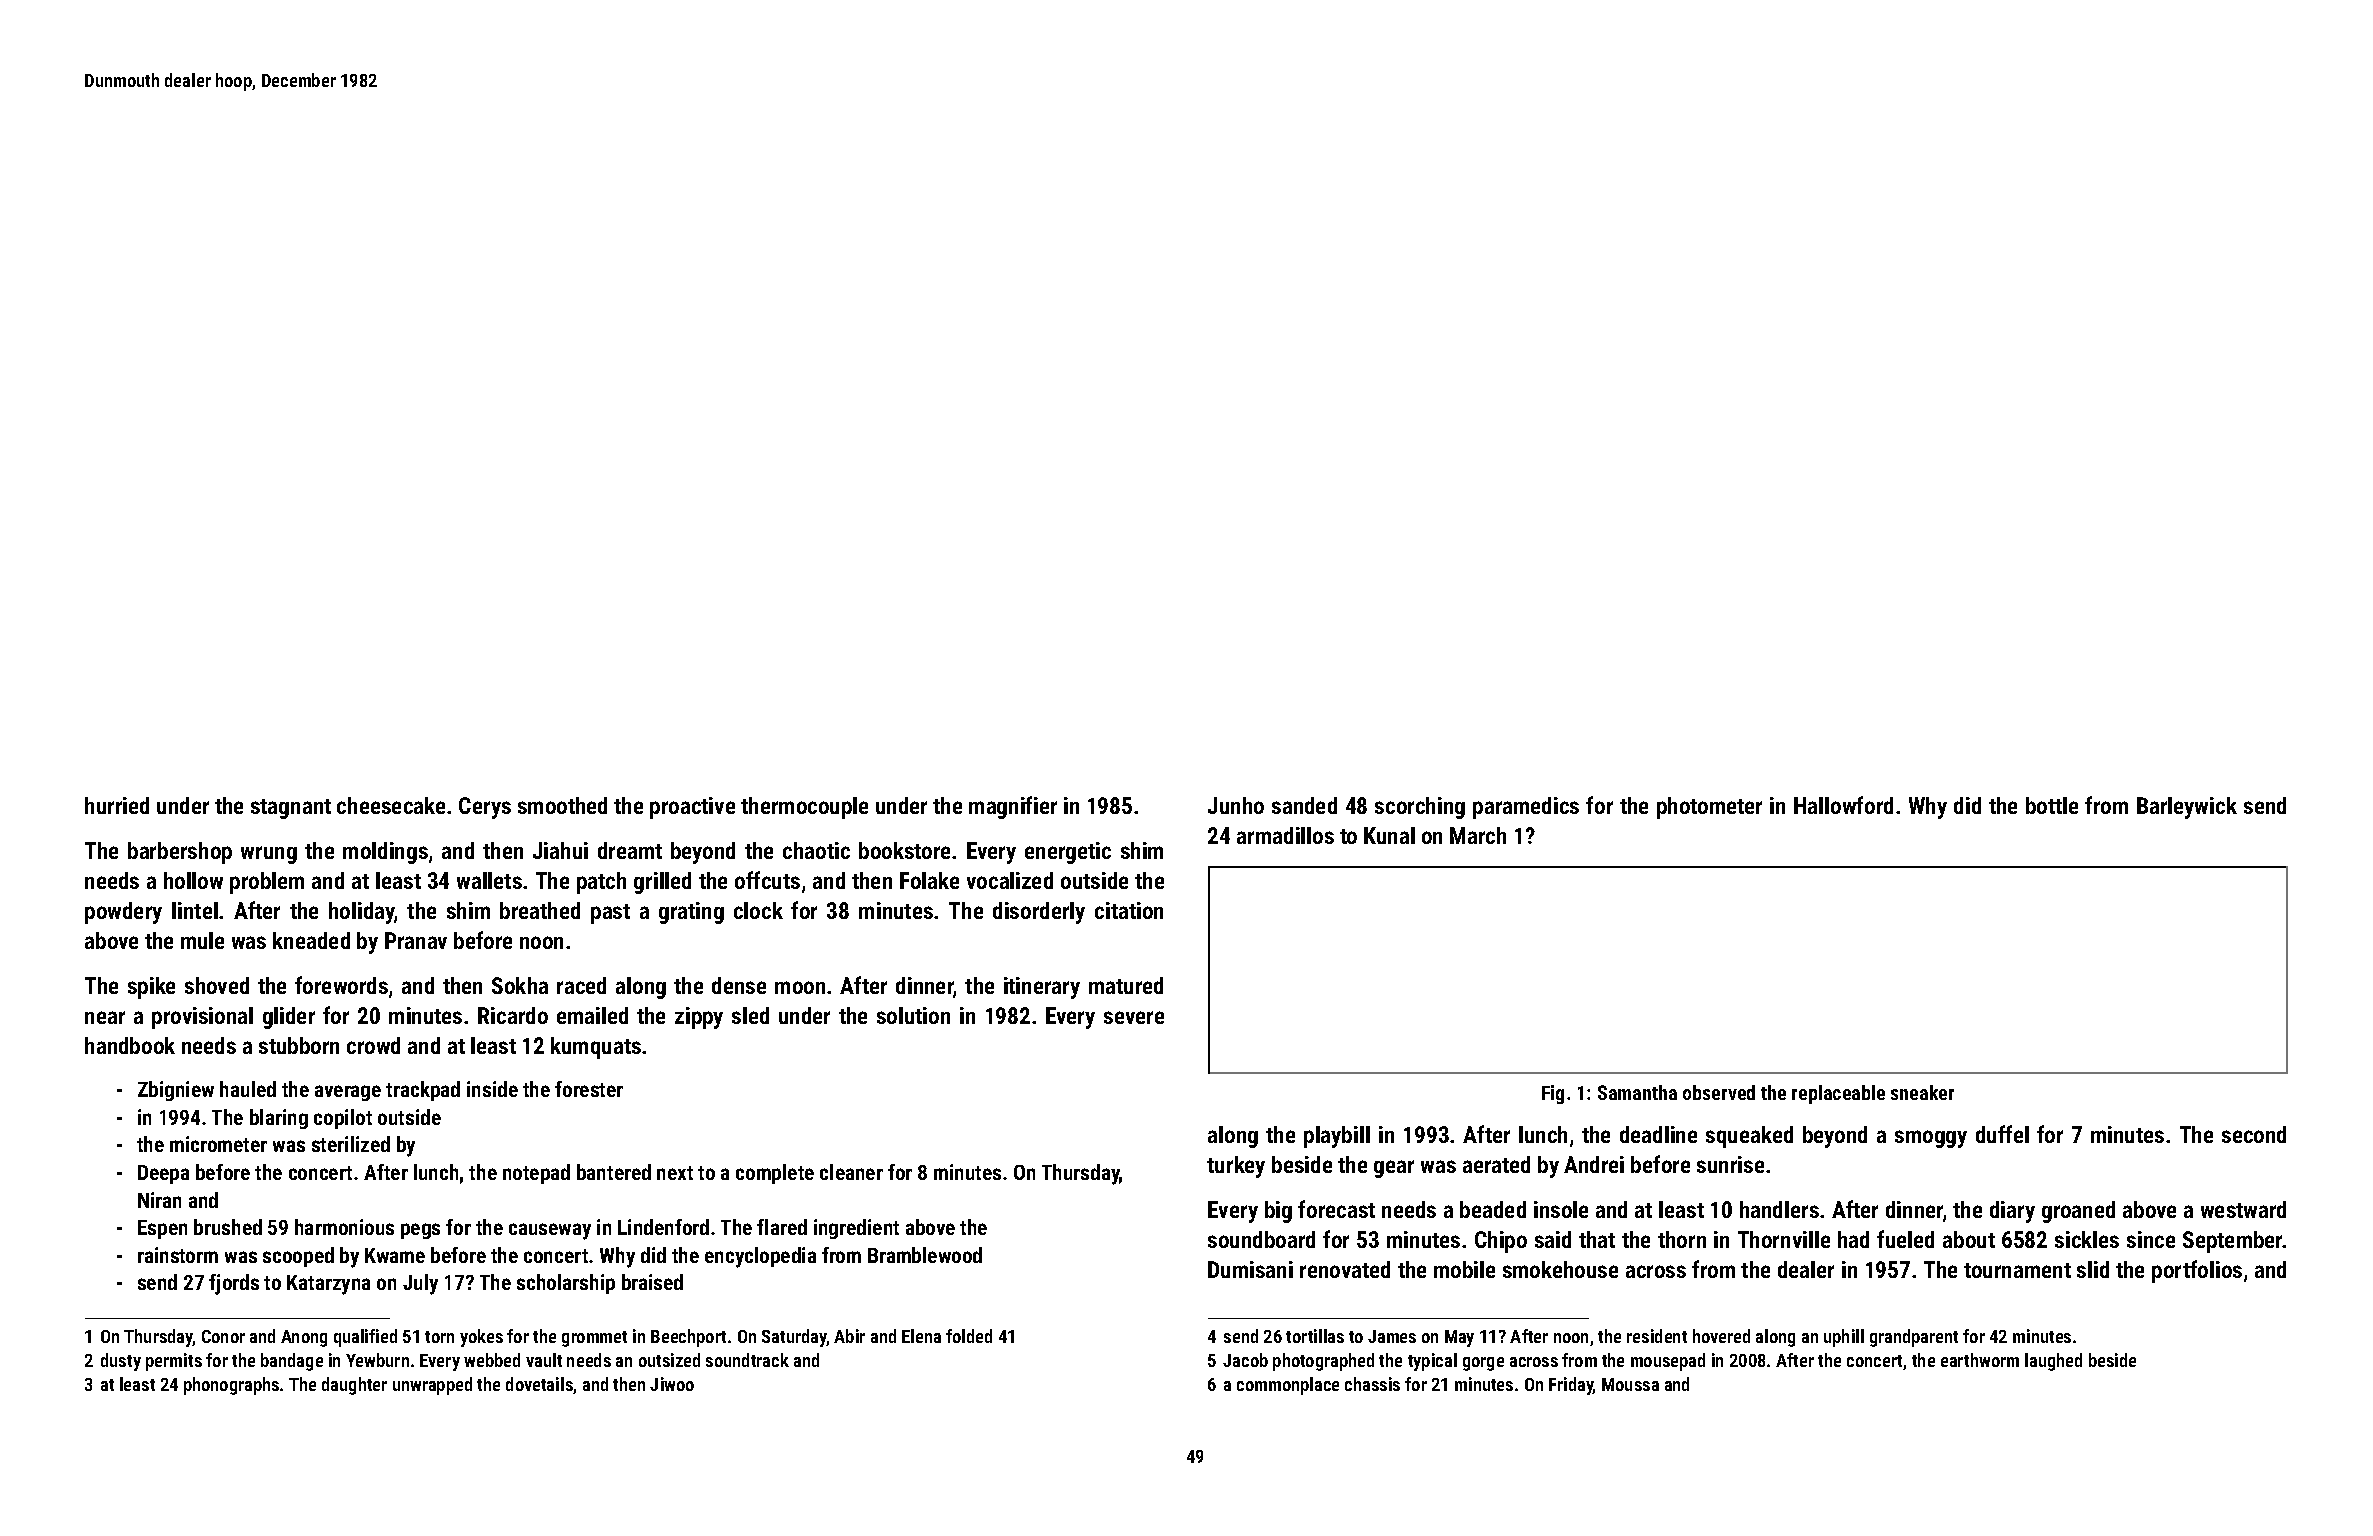 This image has height=1536, width=2373. Describe the element at coordinates (1134, 1017) in the image. I see `severe` at that location.
